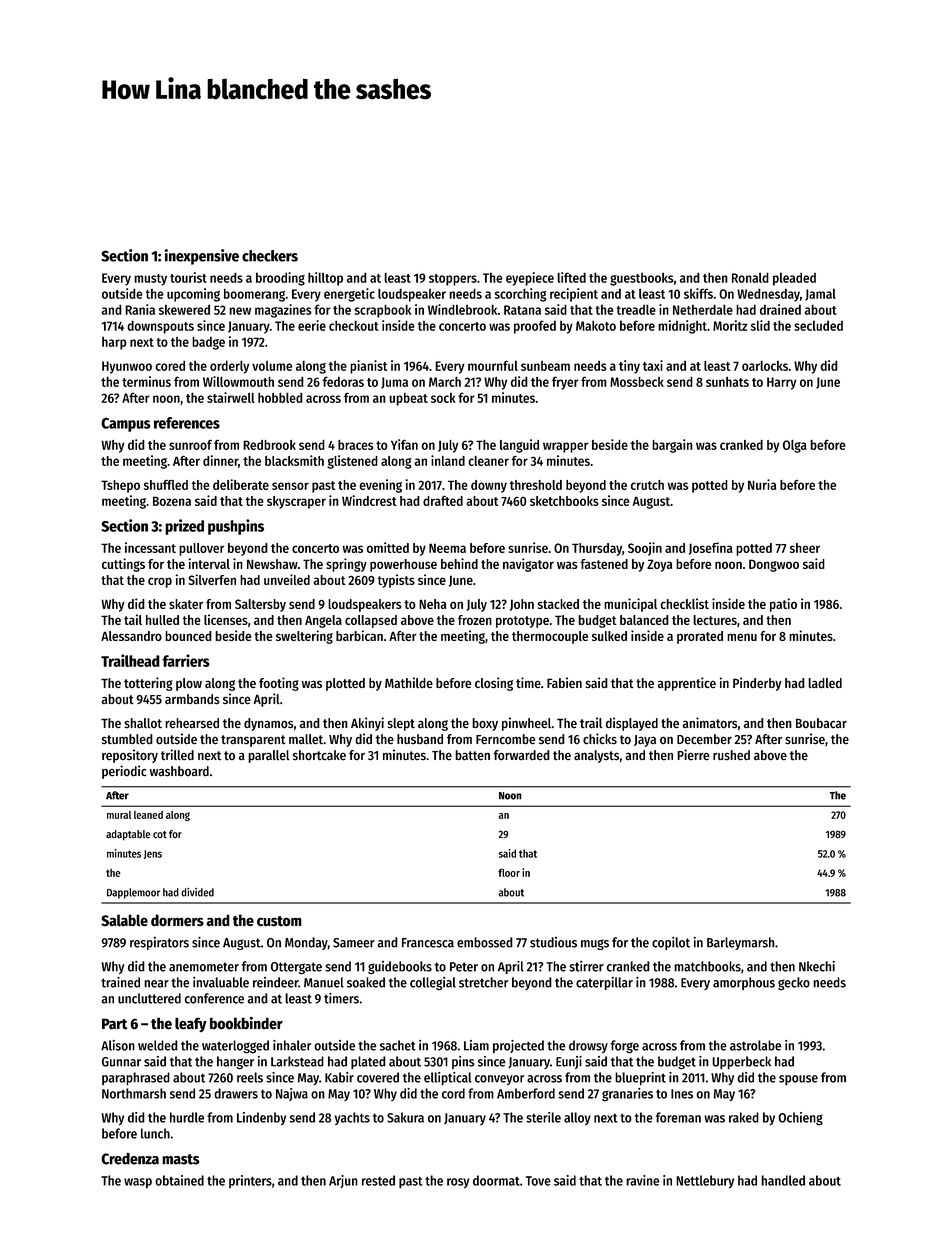  Describe the element at coordinates (687, 684) in the screenshot. I see `apprentice` at that location.
